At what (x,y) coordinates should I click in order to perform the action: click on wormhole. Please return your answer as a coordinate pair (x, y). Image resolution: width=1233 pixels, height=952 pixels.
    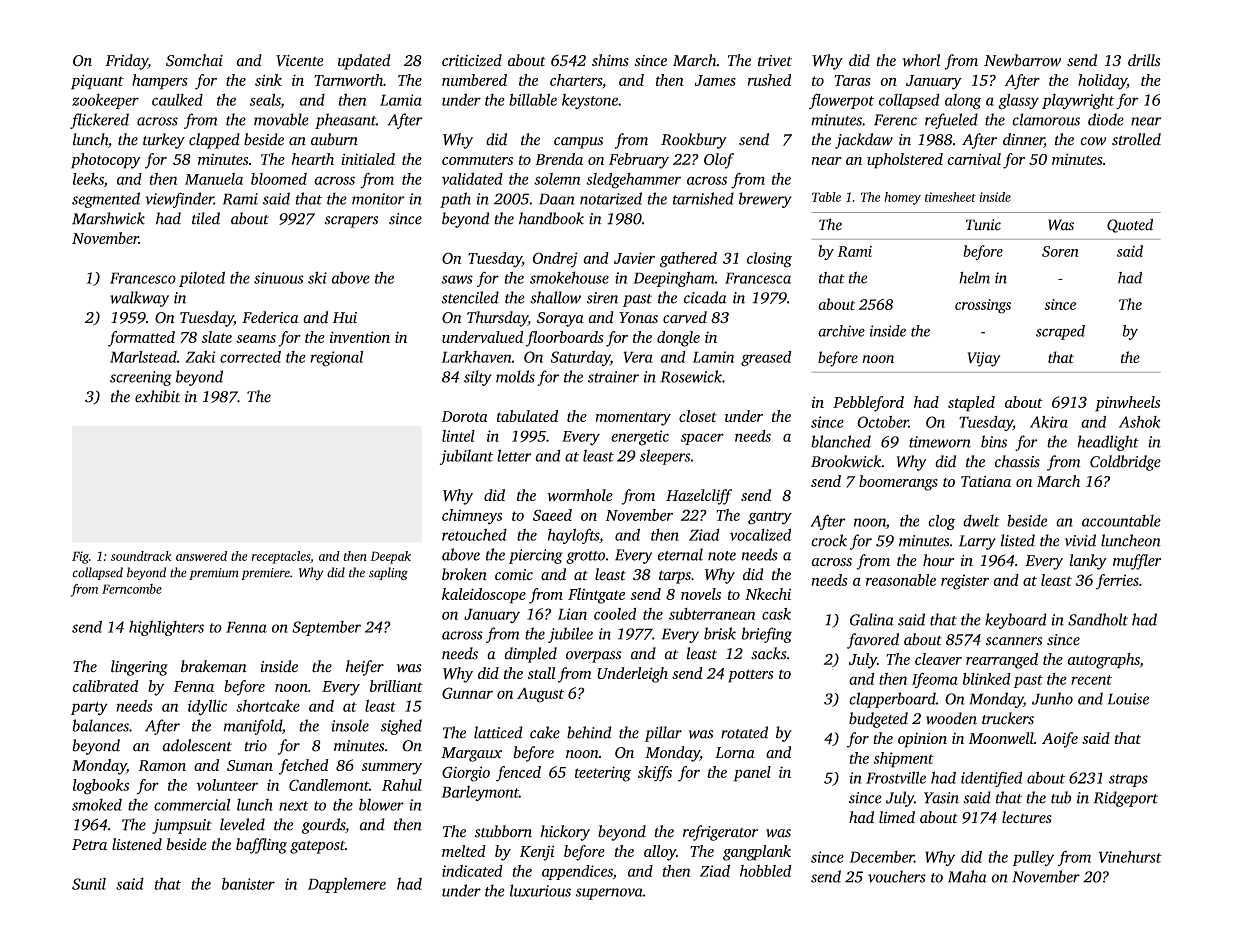
    Looking at the image, I should click on (580, 495).
